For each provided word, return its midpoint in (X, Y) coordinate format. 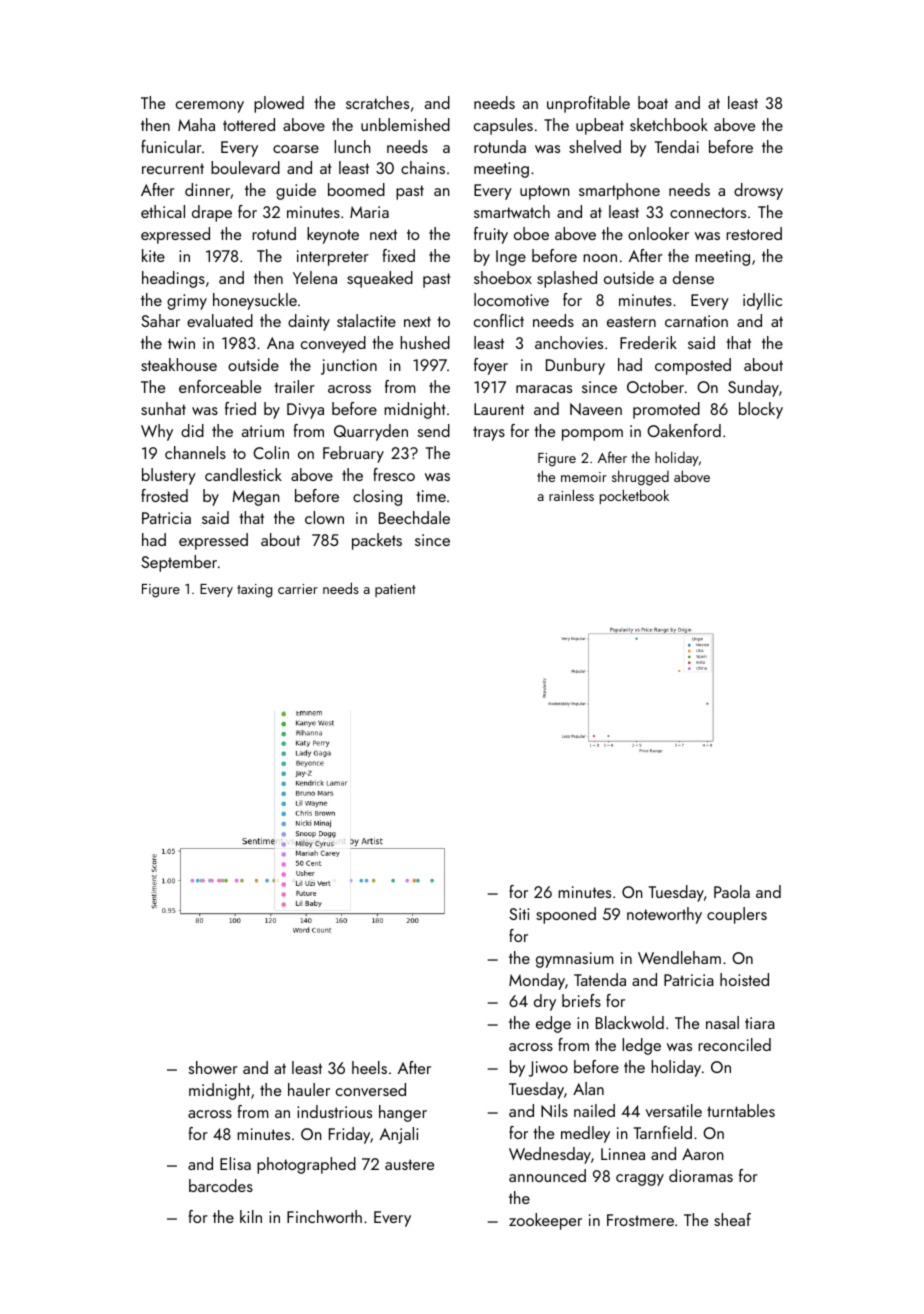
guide (296, 191)
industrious (334, 1111)
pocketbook (634, 496)
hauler (309, 1089)
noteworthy (664, 915)
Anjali (399, 1135)
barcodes (221, 1185)
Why (157, 432)
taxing (255, 591)
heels (369, 1067)
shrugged (640, 478)
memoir (584, 477)
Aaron (703, 1154)
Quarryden (371, 432)
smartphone (619, 191)
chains (423, 167)
